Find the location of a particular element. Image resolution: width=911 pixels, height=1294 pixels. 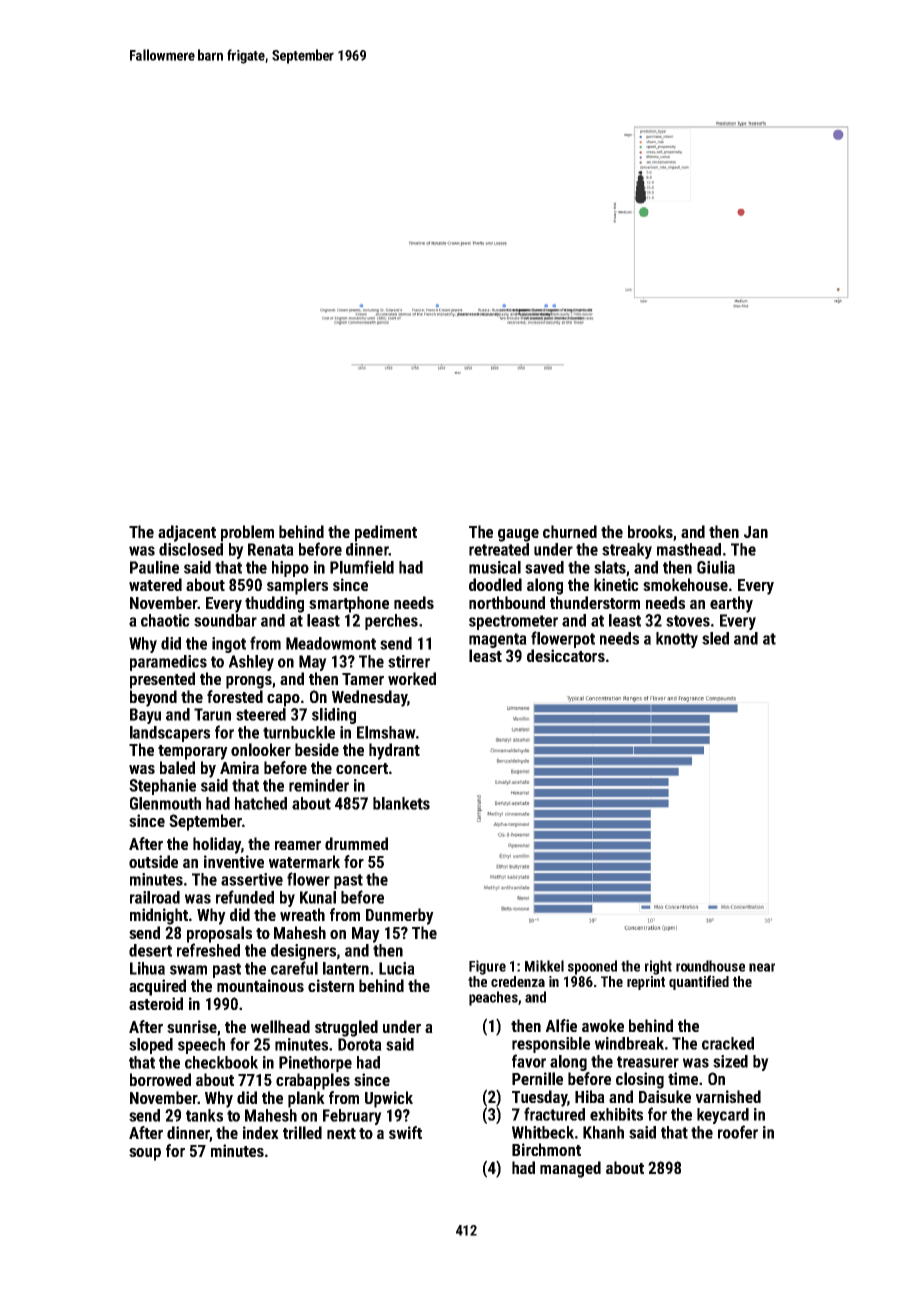

concert is located at coordinates (362, 768).
